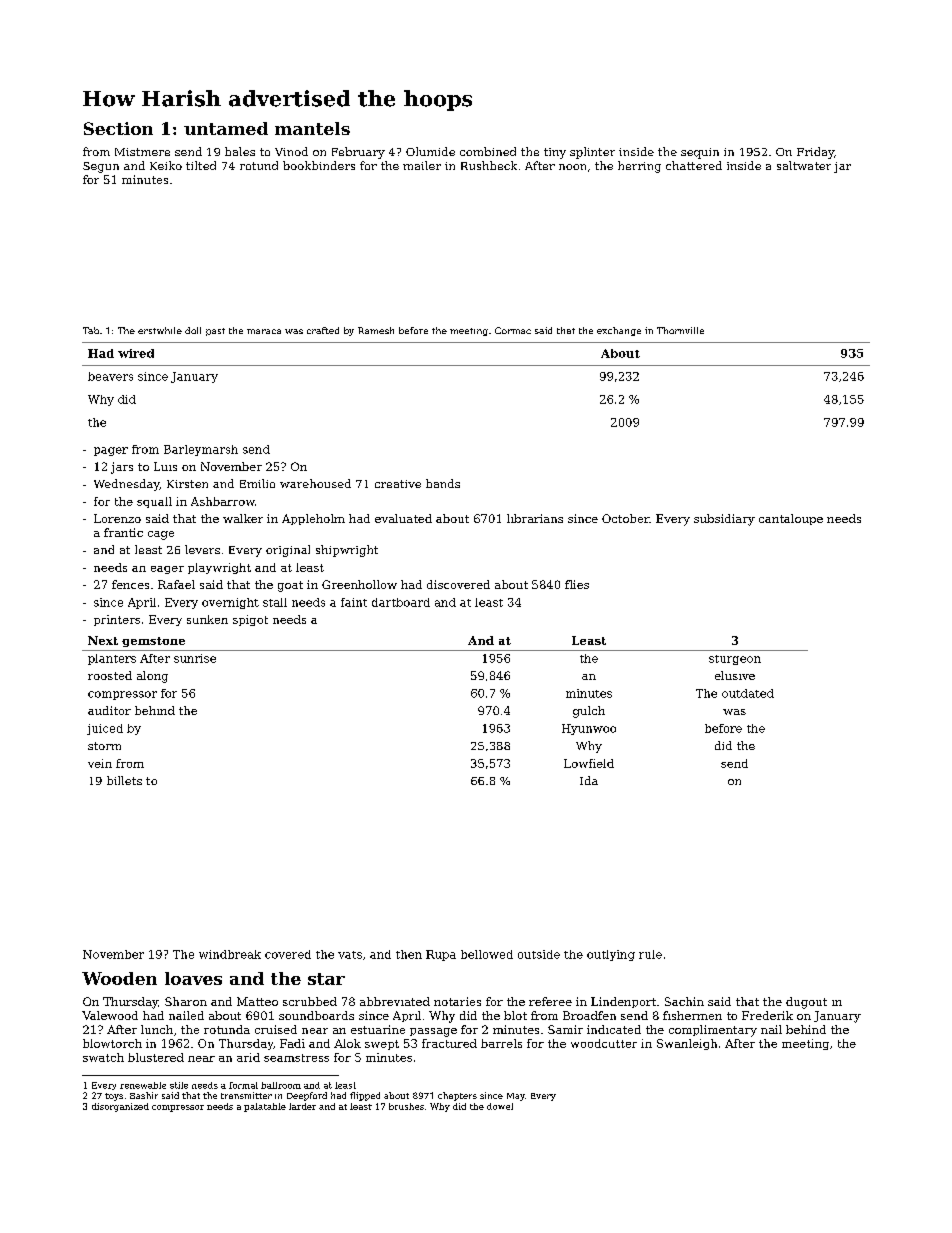  Describe the element at coordinates (700, 153) in the image. I see `sequin` at that location.
